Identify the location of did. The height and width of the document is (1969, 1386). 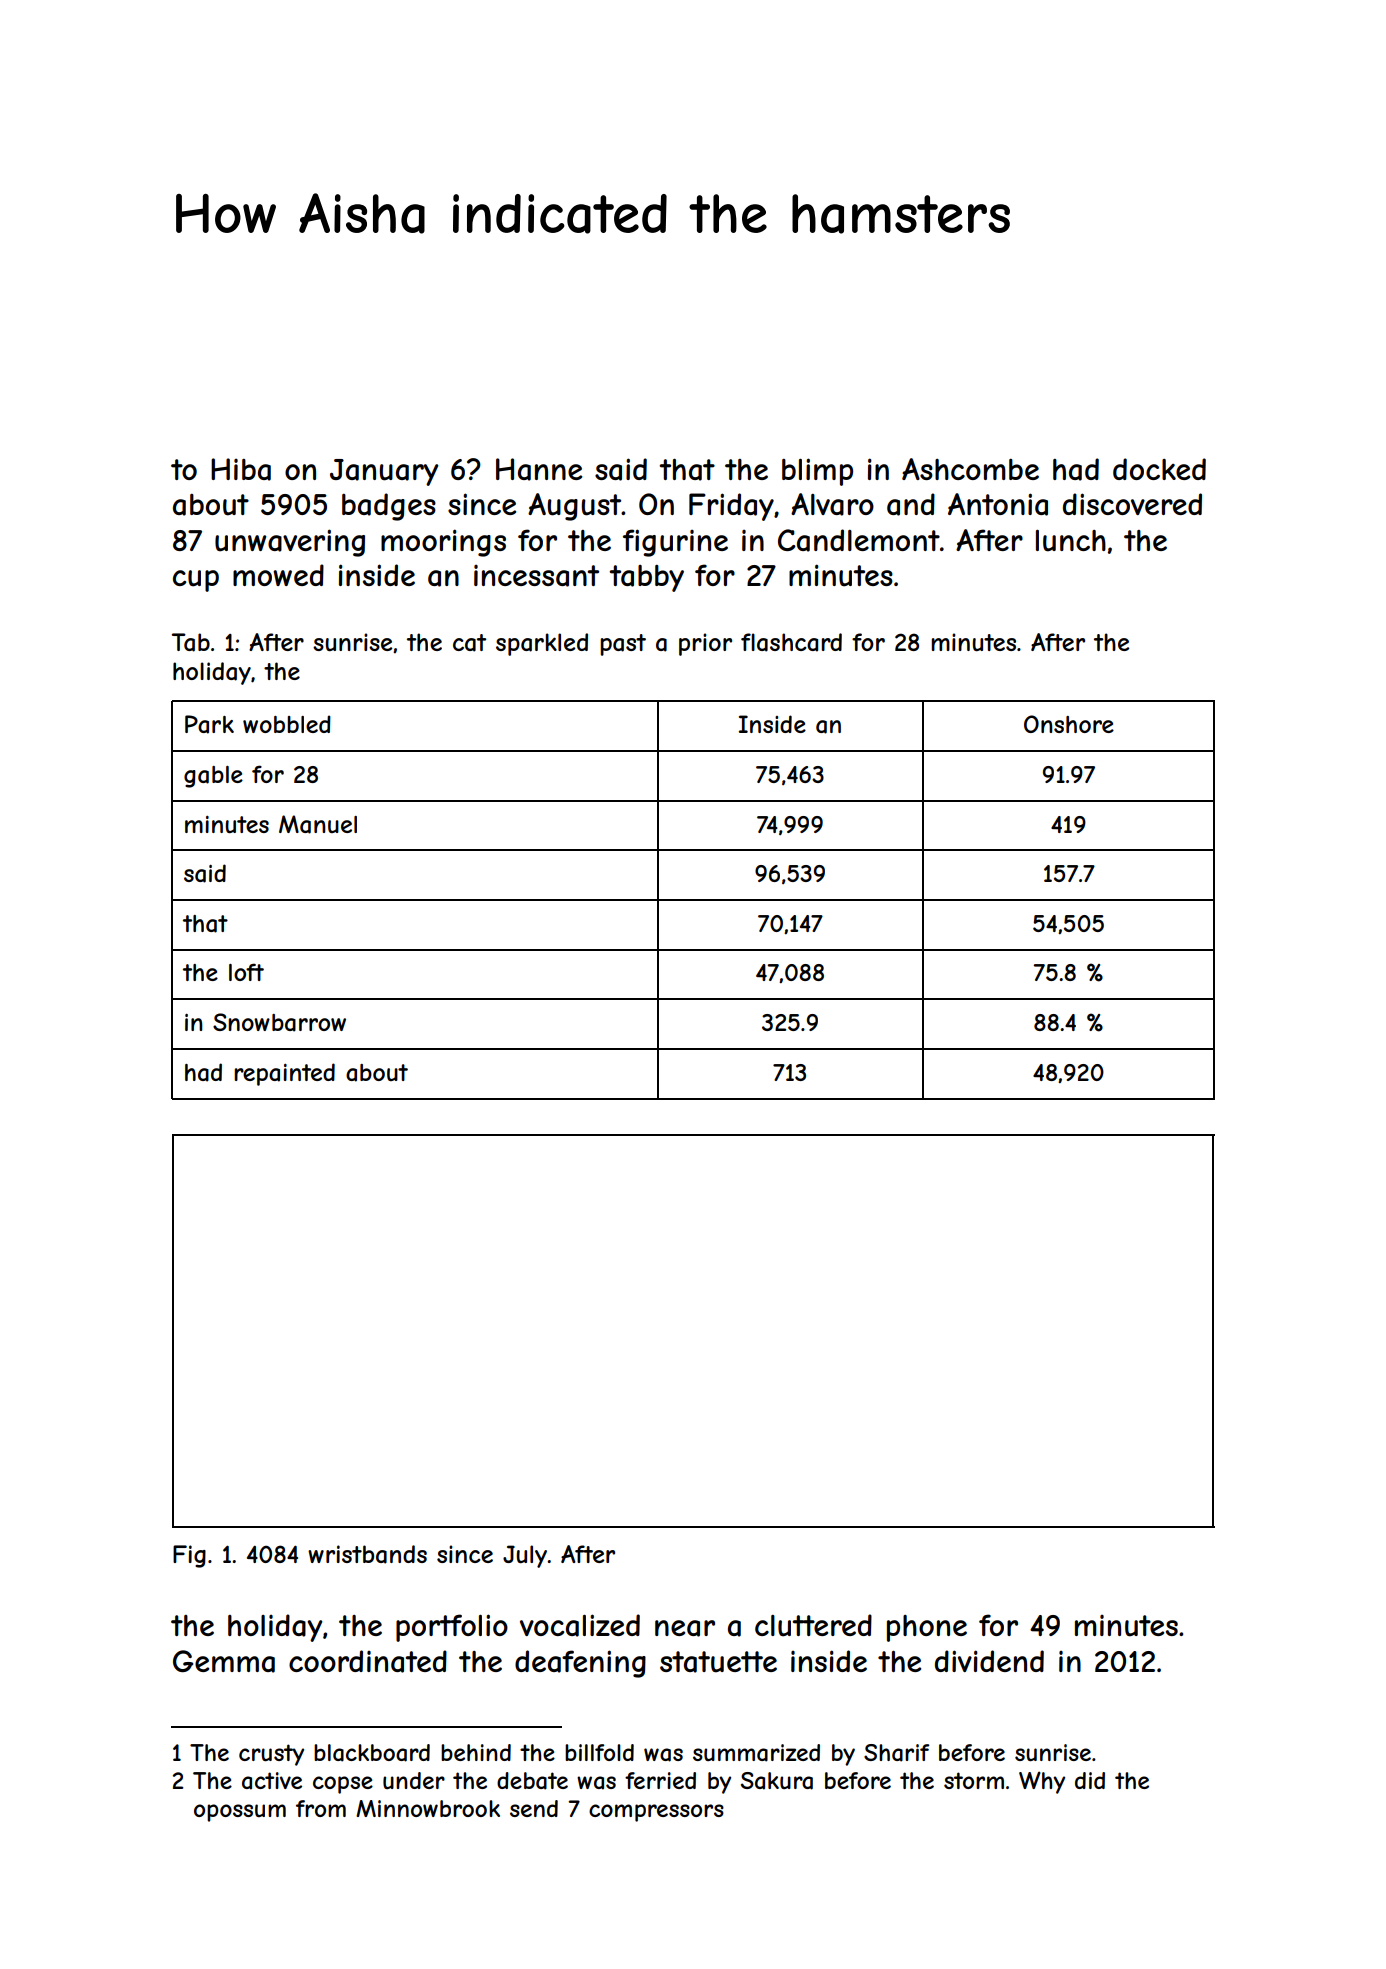
(1090, 1780).
